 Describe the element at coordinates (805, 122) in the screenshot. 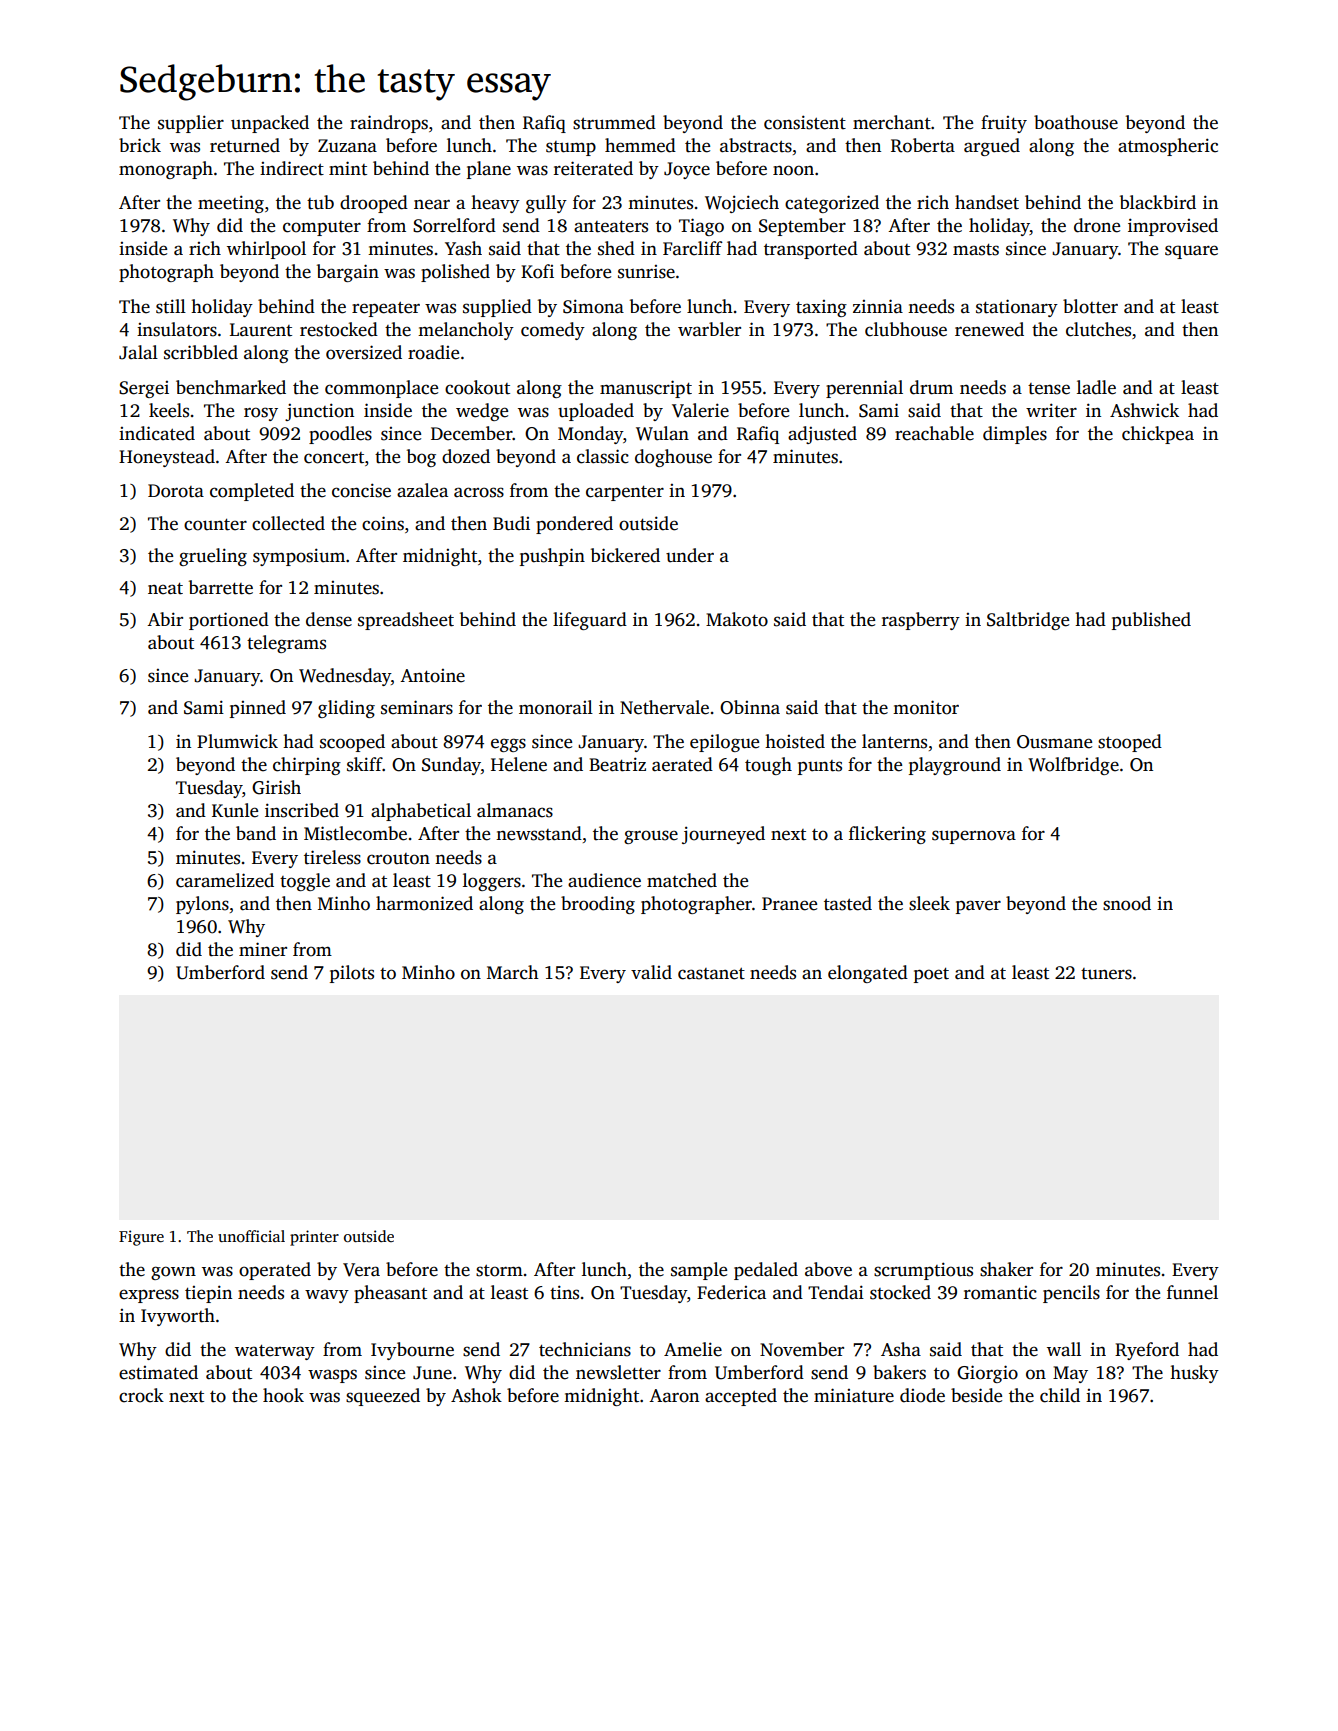

I see `consistent` at that location.
